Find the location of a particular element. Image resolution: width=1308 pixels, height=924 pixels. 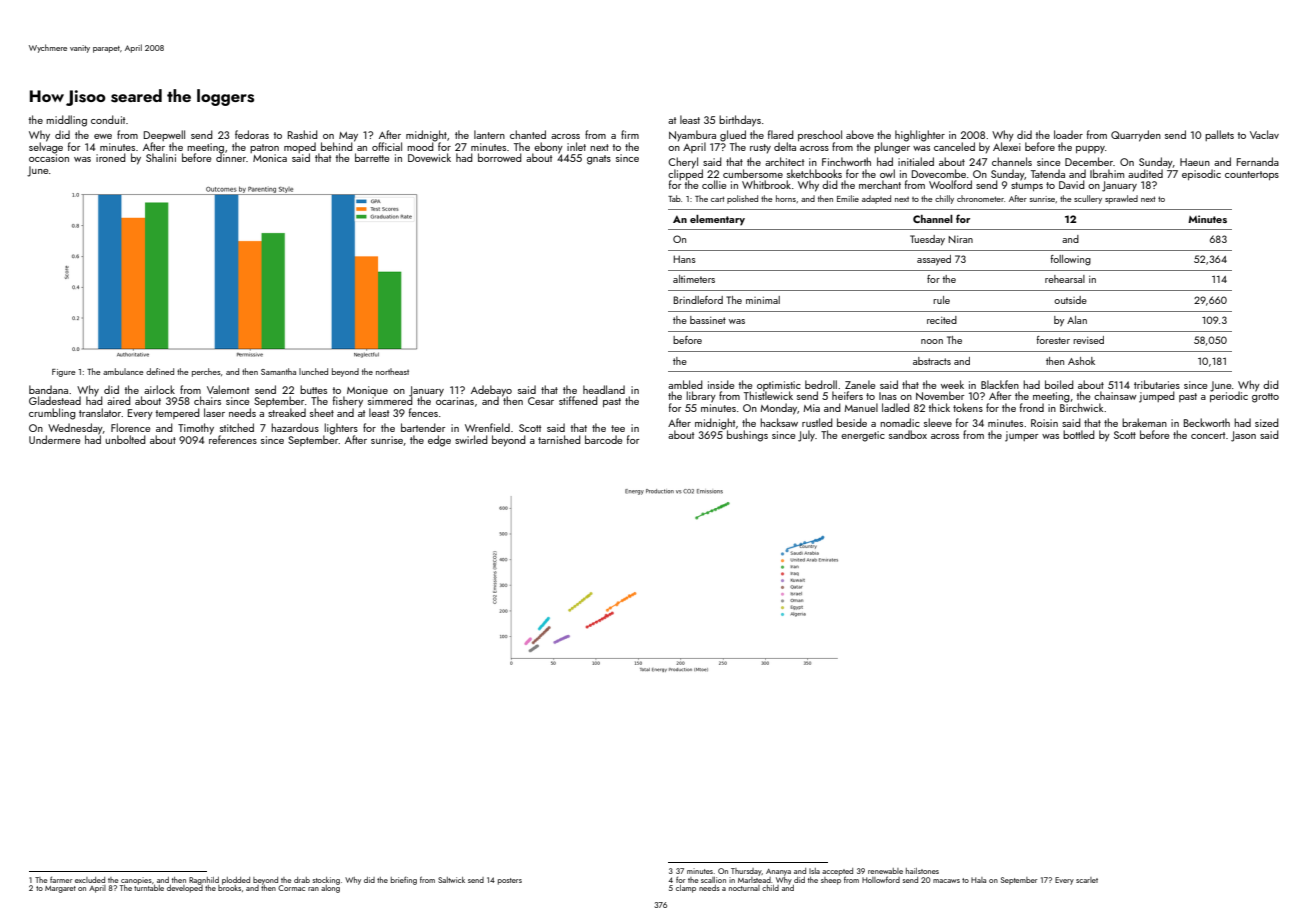

tarnished is located at coordinates (559, 439).
